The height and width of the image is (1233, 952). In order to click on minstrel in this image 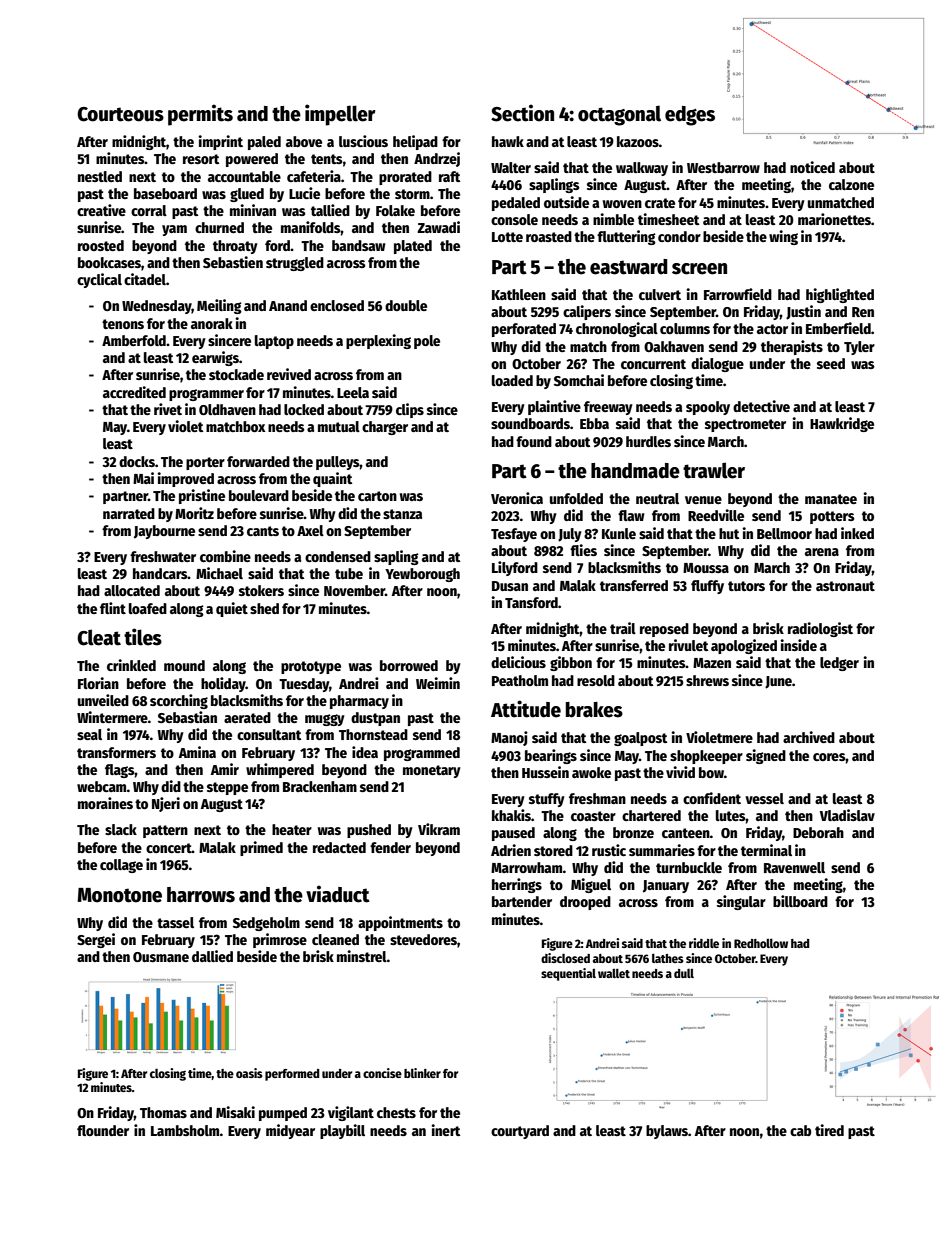, I will do `click(362, 956)`.
